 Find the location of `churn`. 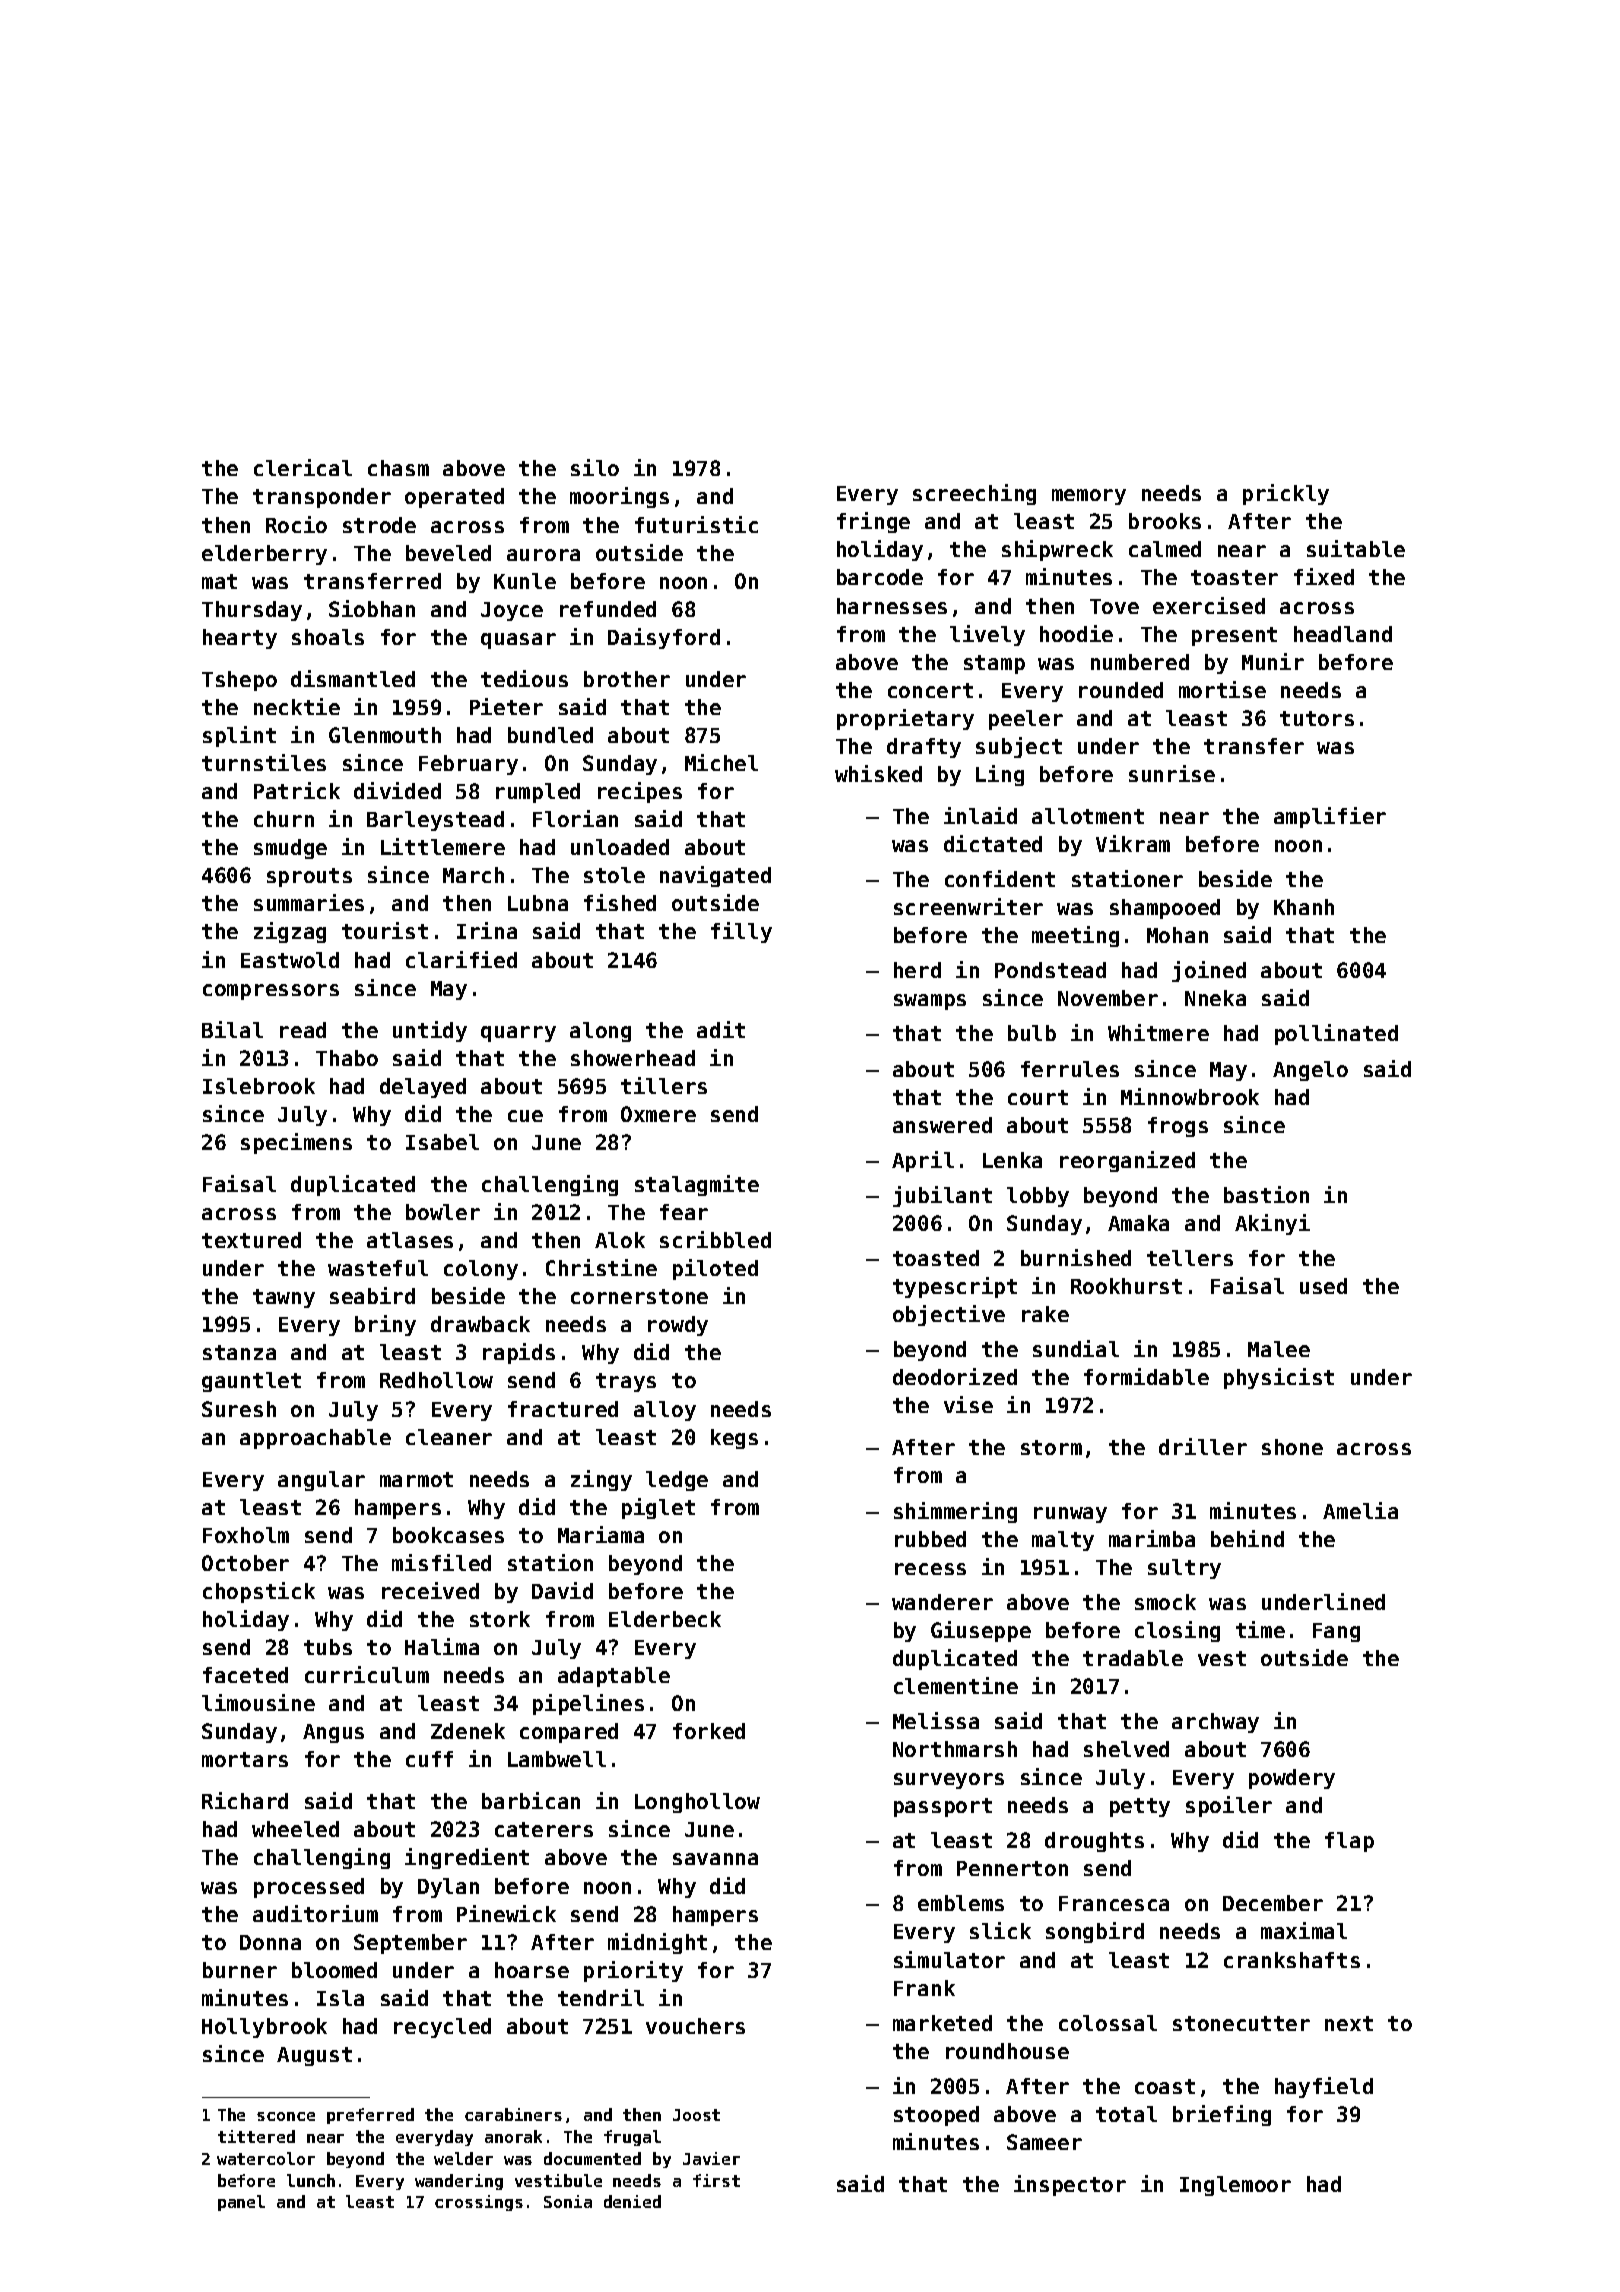

churn is located at coordinates (284, 819).
